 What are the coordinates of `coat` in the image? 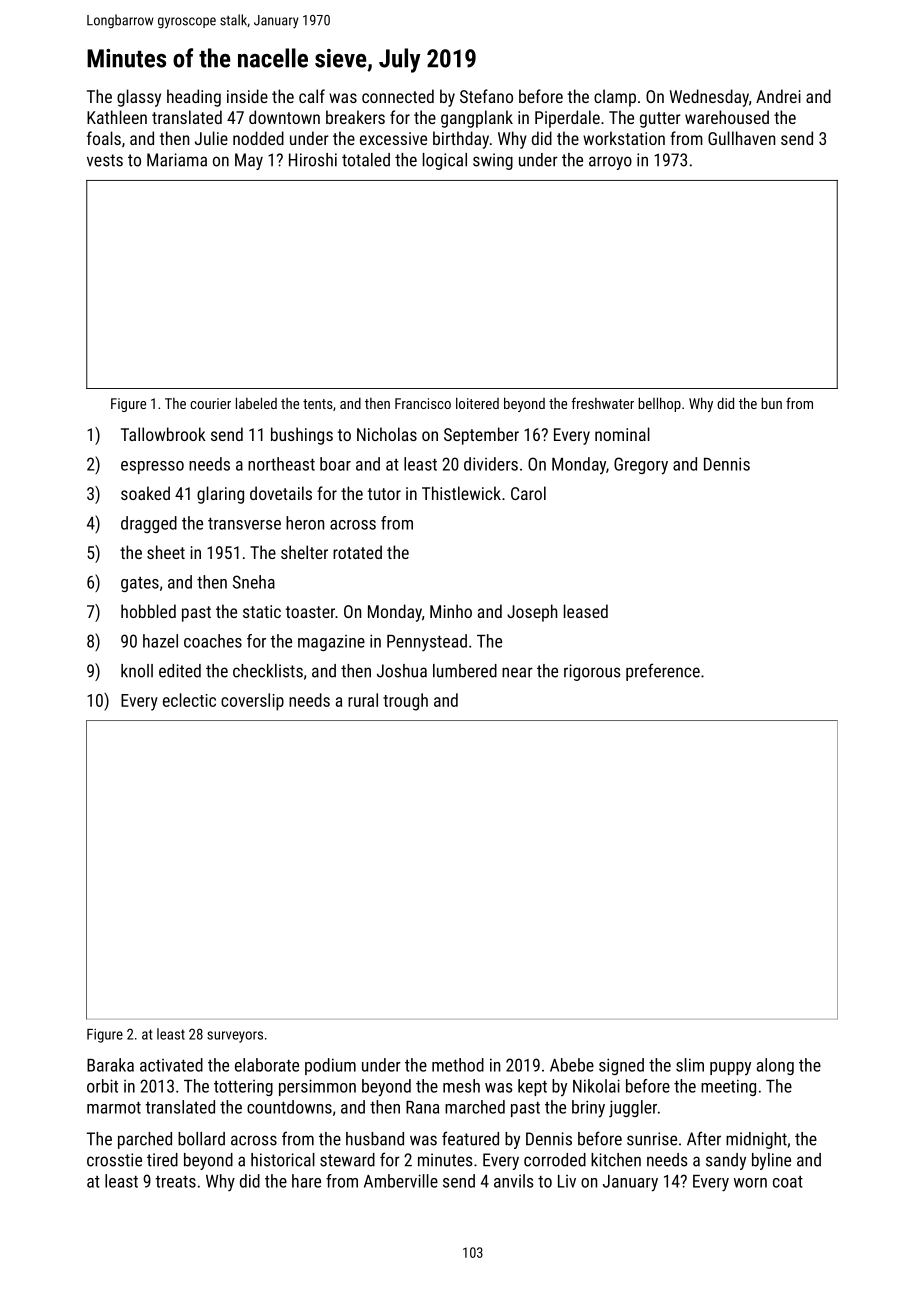 It's located at (788, 1182).
